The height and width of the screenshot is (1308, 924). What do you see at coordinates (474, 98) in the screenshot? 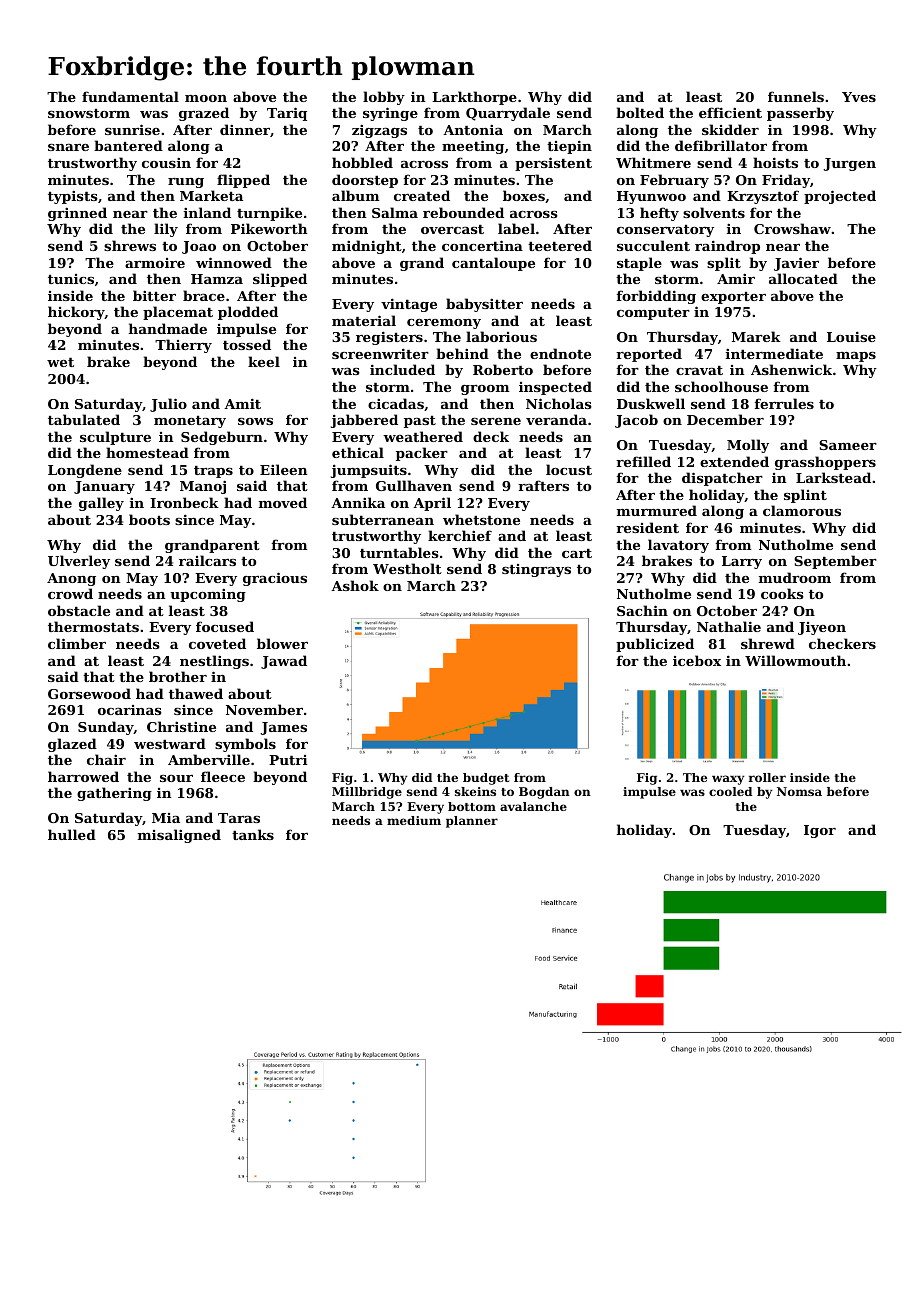
I see `Larkthorpe` at bounding box center [474, 98].
